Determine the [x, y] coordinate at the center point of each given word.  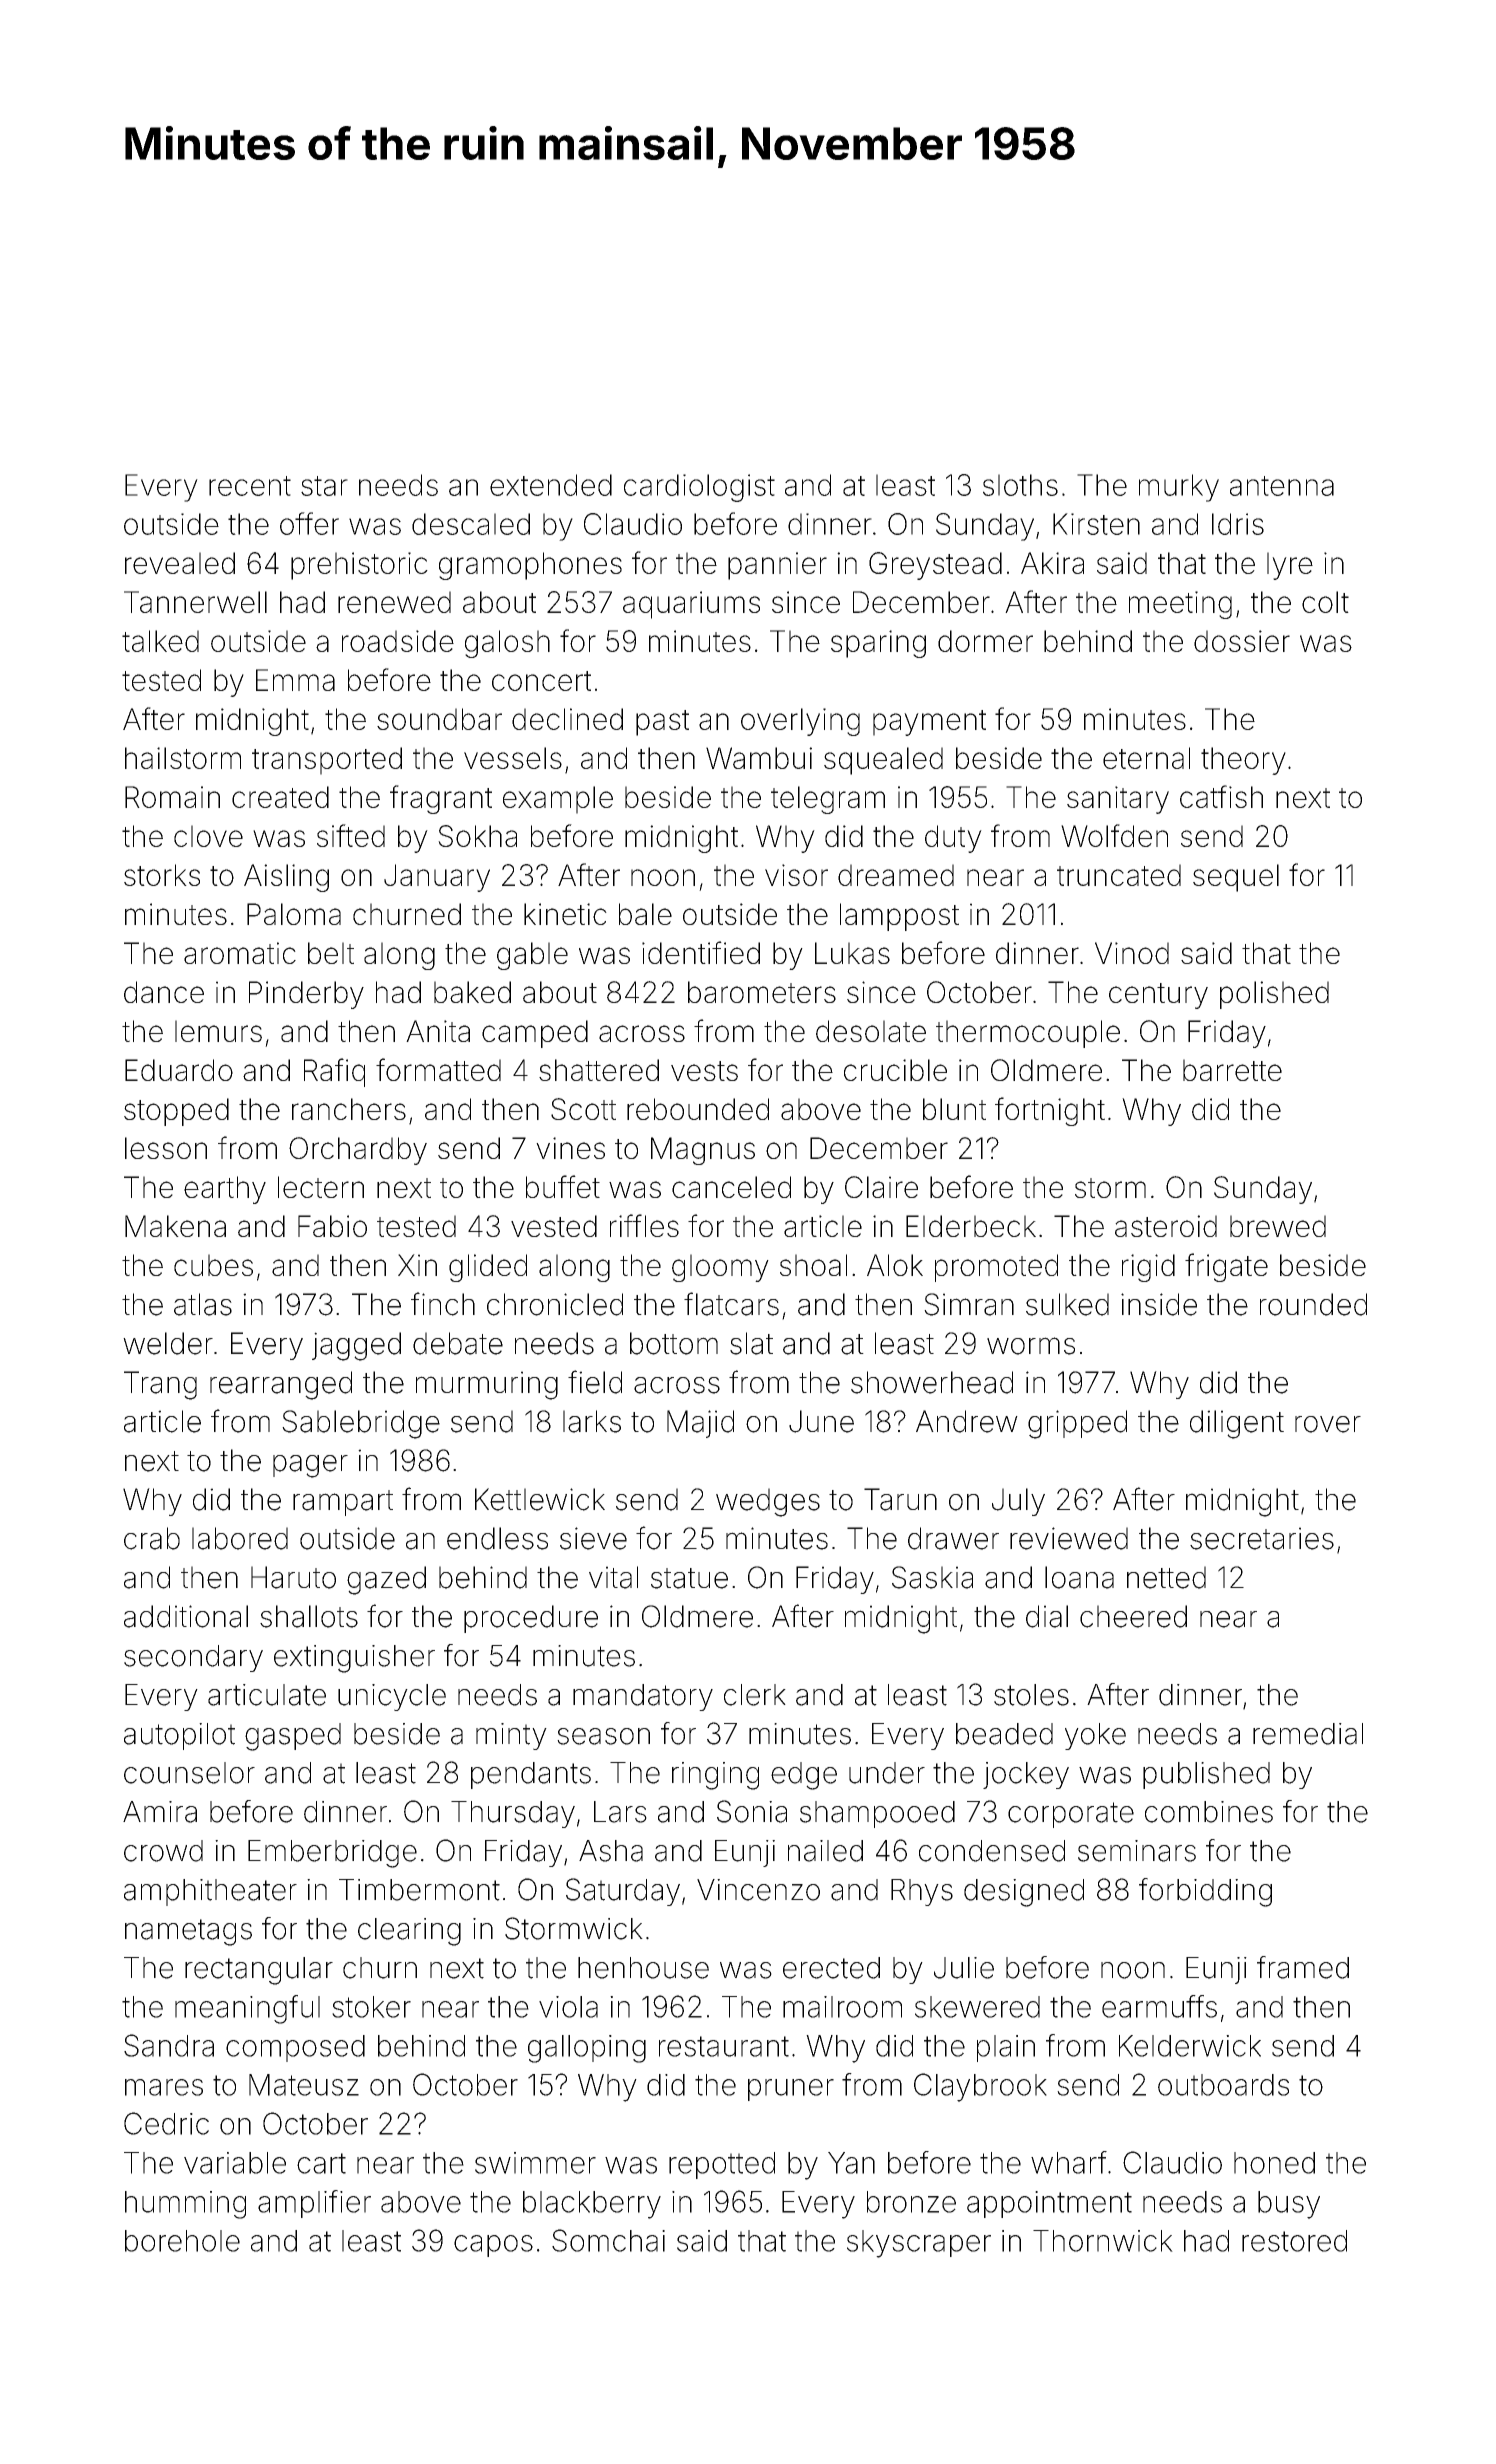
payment [929, 723]
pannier [777, 566]
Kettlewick [540, 1499]
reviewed [1069, 1538]
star [324, 486]
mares [164, 2087]
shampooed [877, 1814]
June [821, 1421]
